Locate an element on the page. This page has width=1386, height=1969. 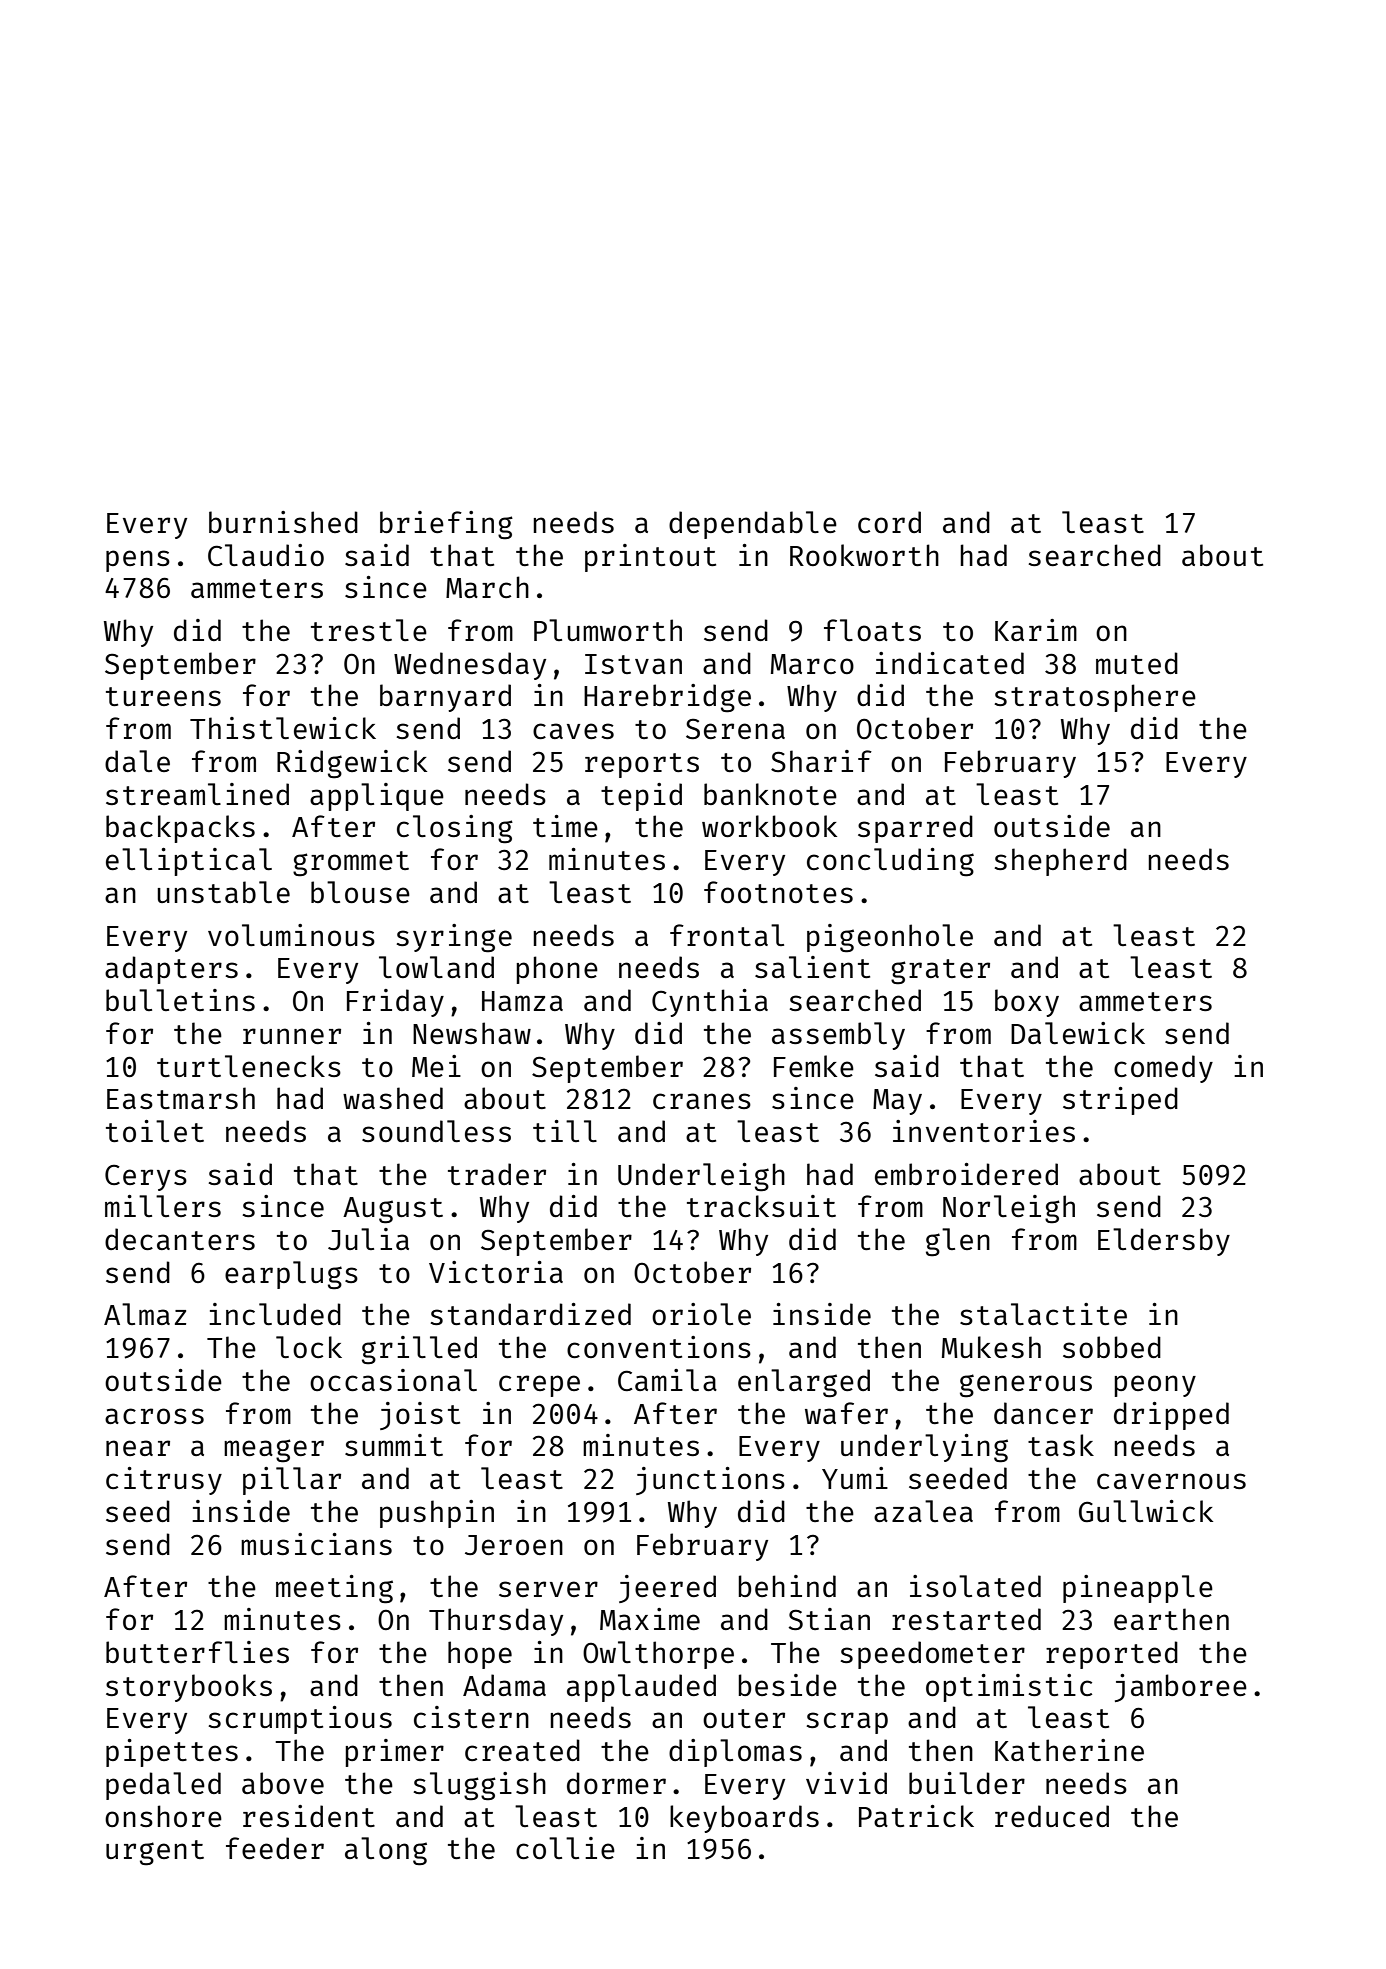
pipettes is located at coordinates (172, 1753).
